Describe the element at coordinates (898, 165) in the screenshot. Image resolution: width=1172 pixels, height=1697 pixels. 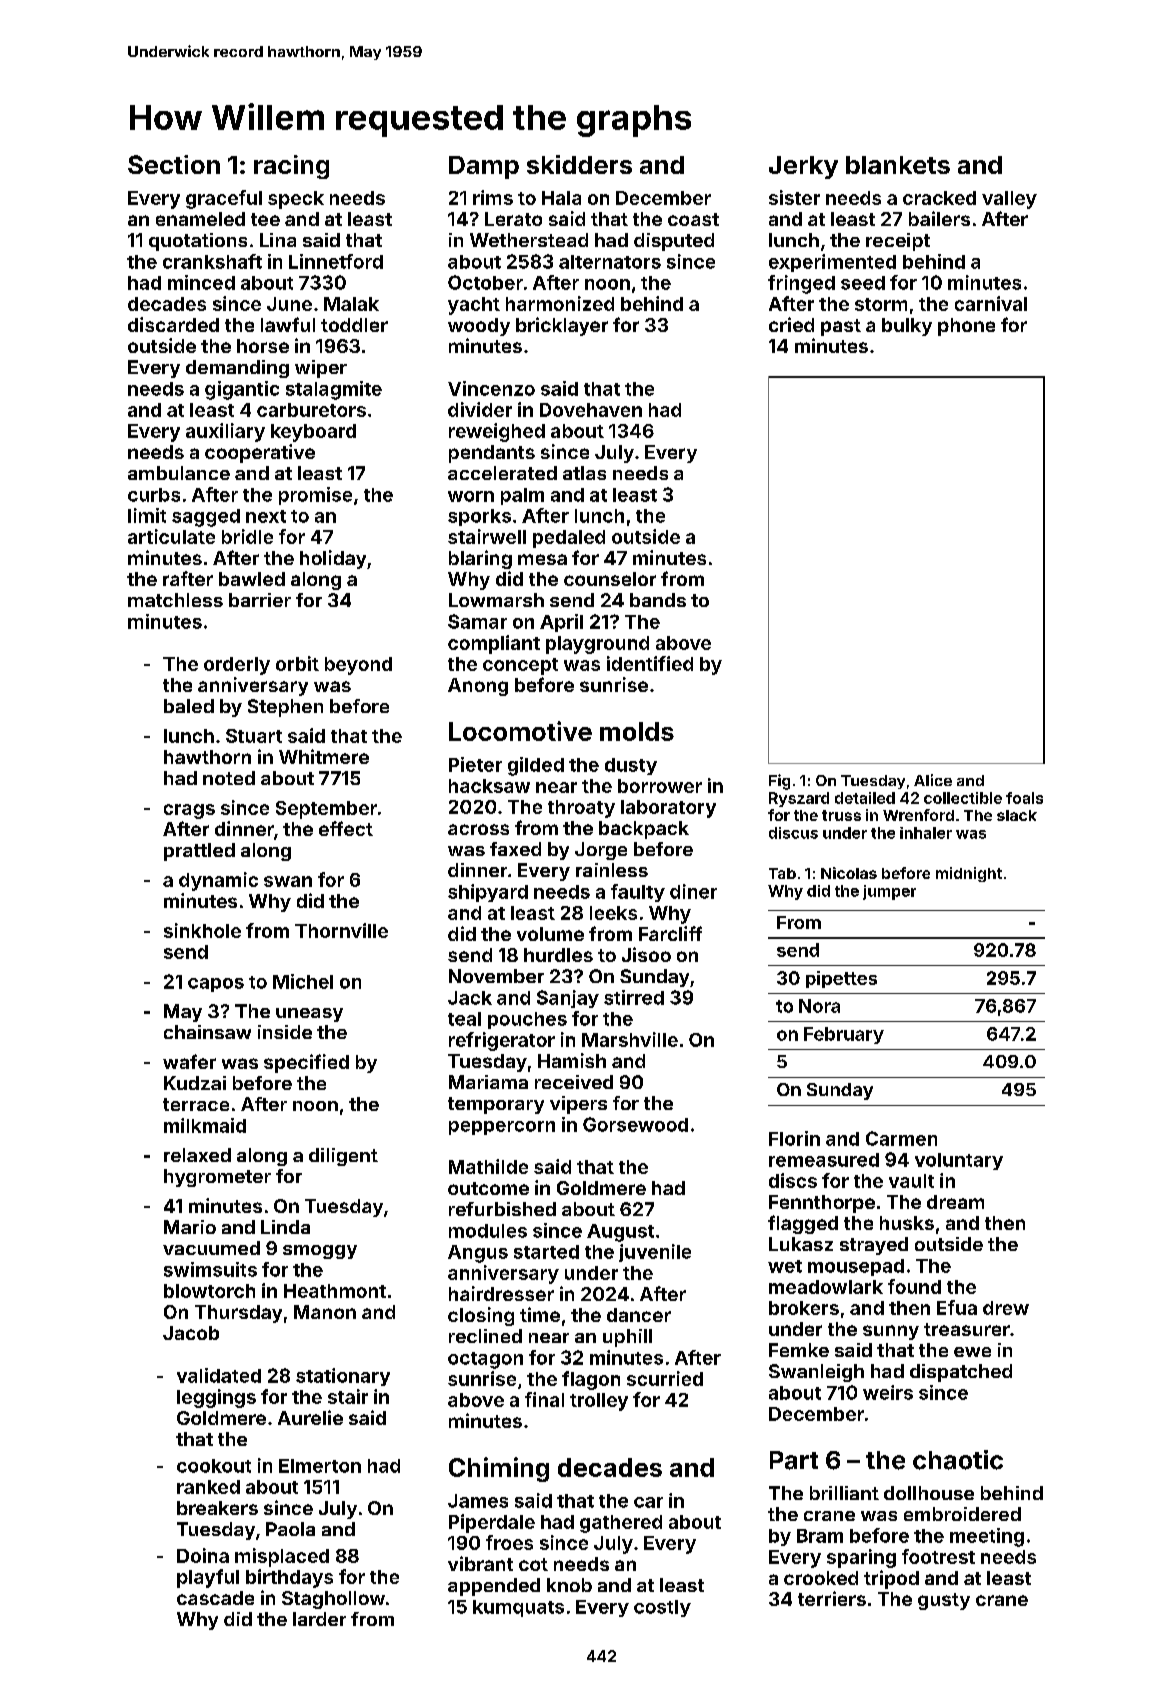
I see `blankets` at that location.
